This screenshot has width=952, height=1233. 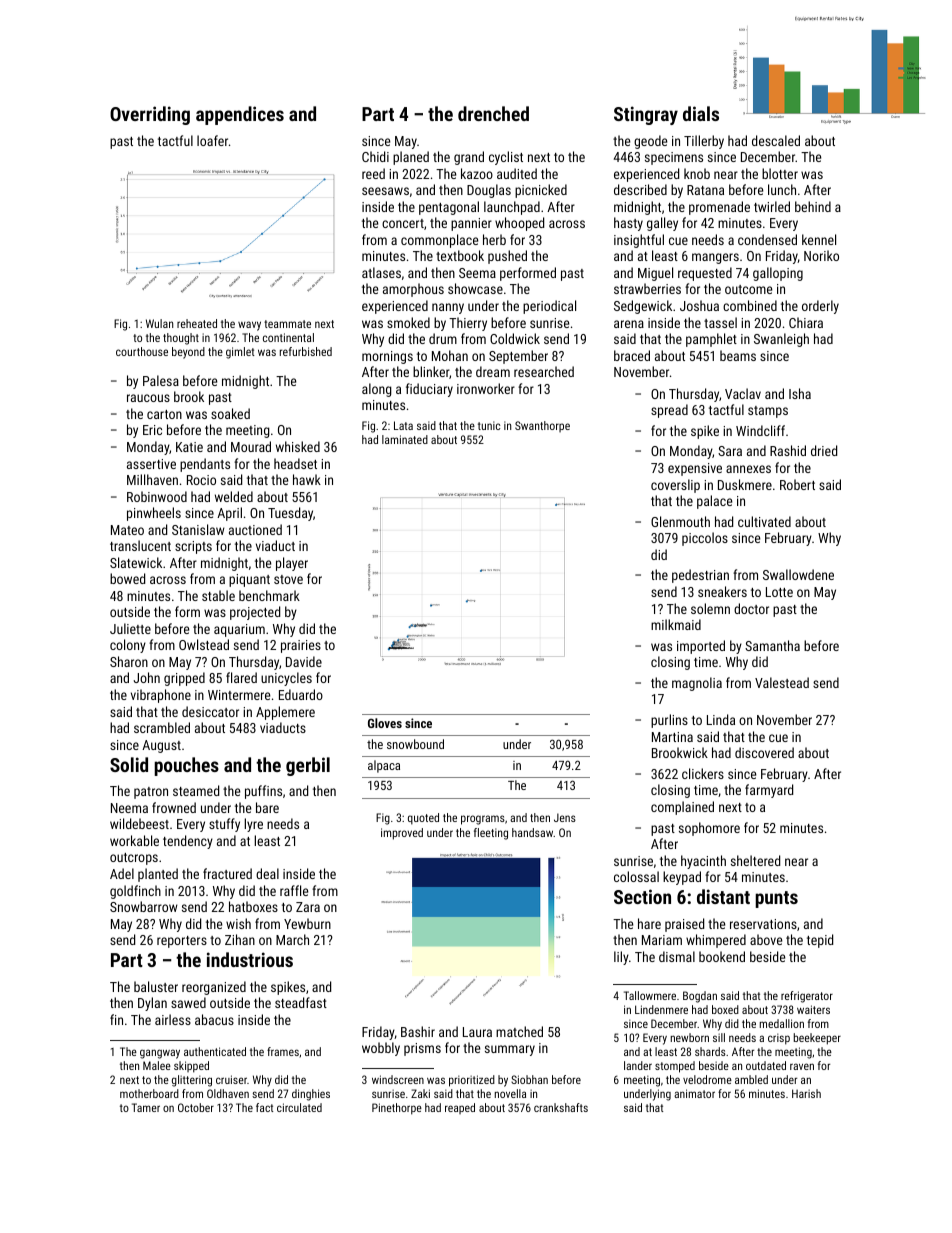 What do you see at coordinates (694, 1093) in the screenshot?
I see `animator` at bounding box center [694, 1093].
